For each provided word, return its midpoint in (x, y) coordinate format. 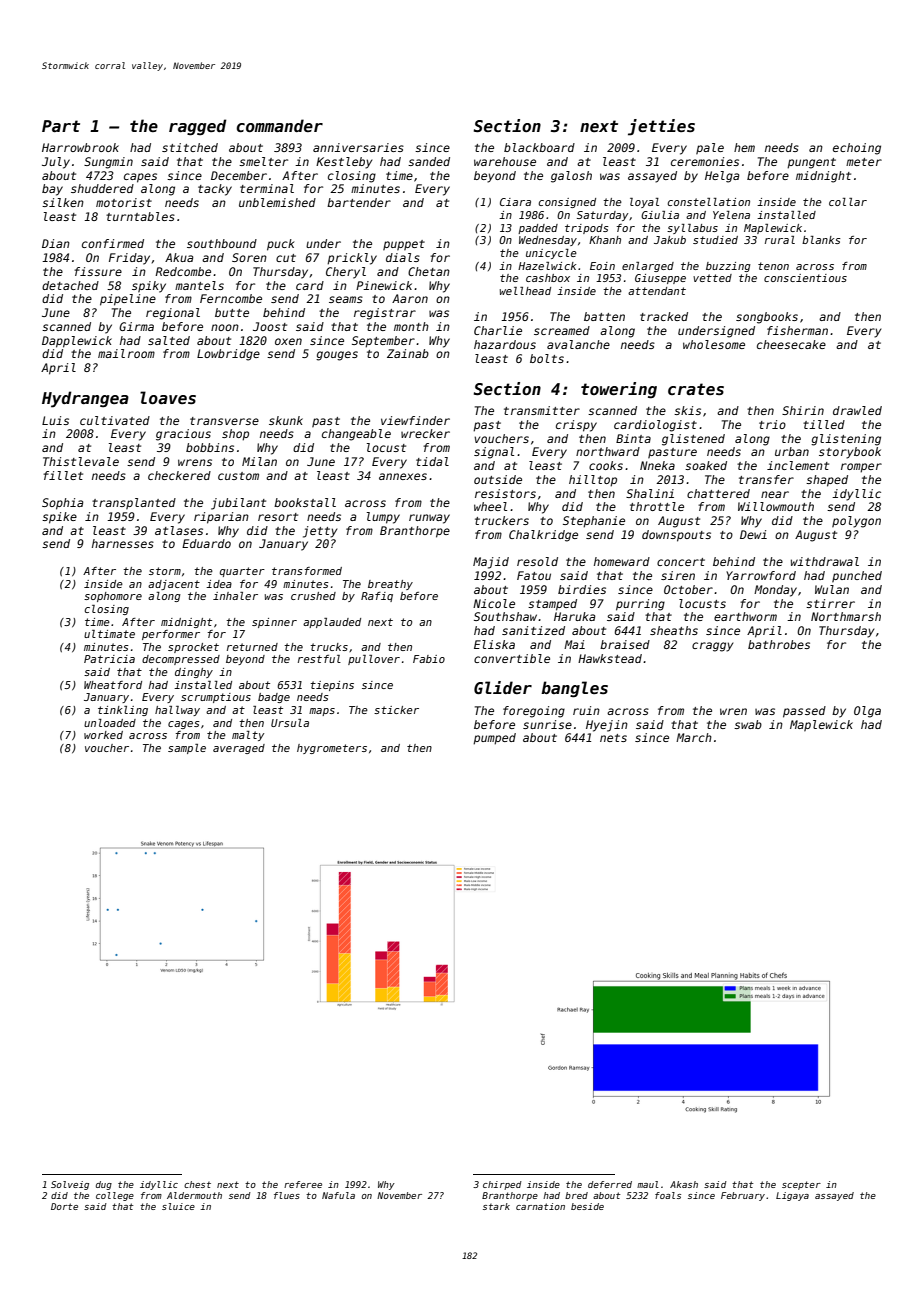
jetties (661, 127)
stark (496, 1206)
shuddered (102, 188)
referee (303, 1184)
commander (280, 126)
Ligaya (792, 1196)
